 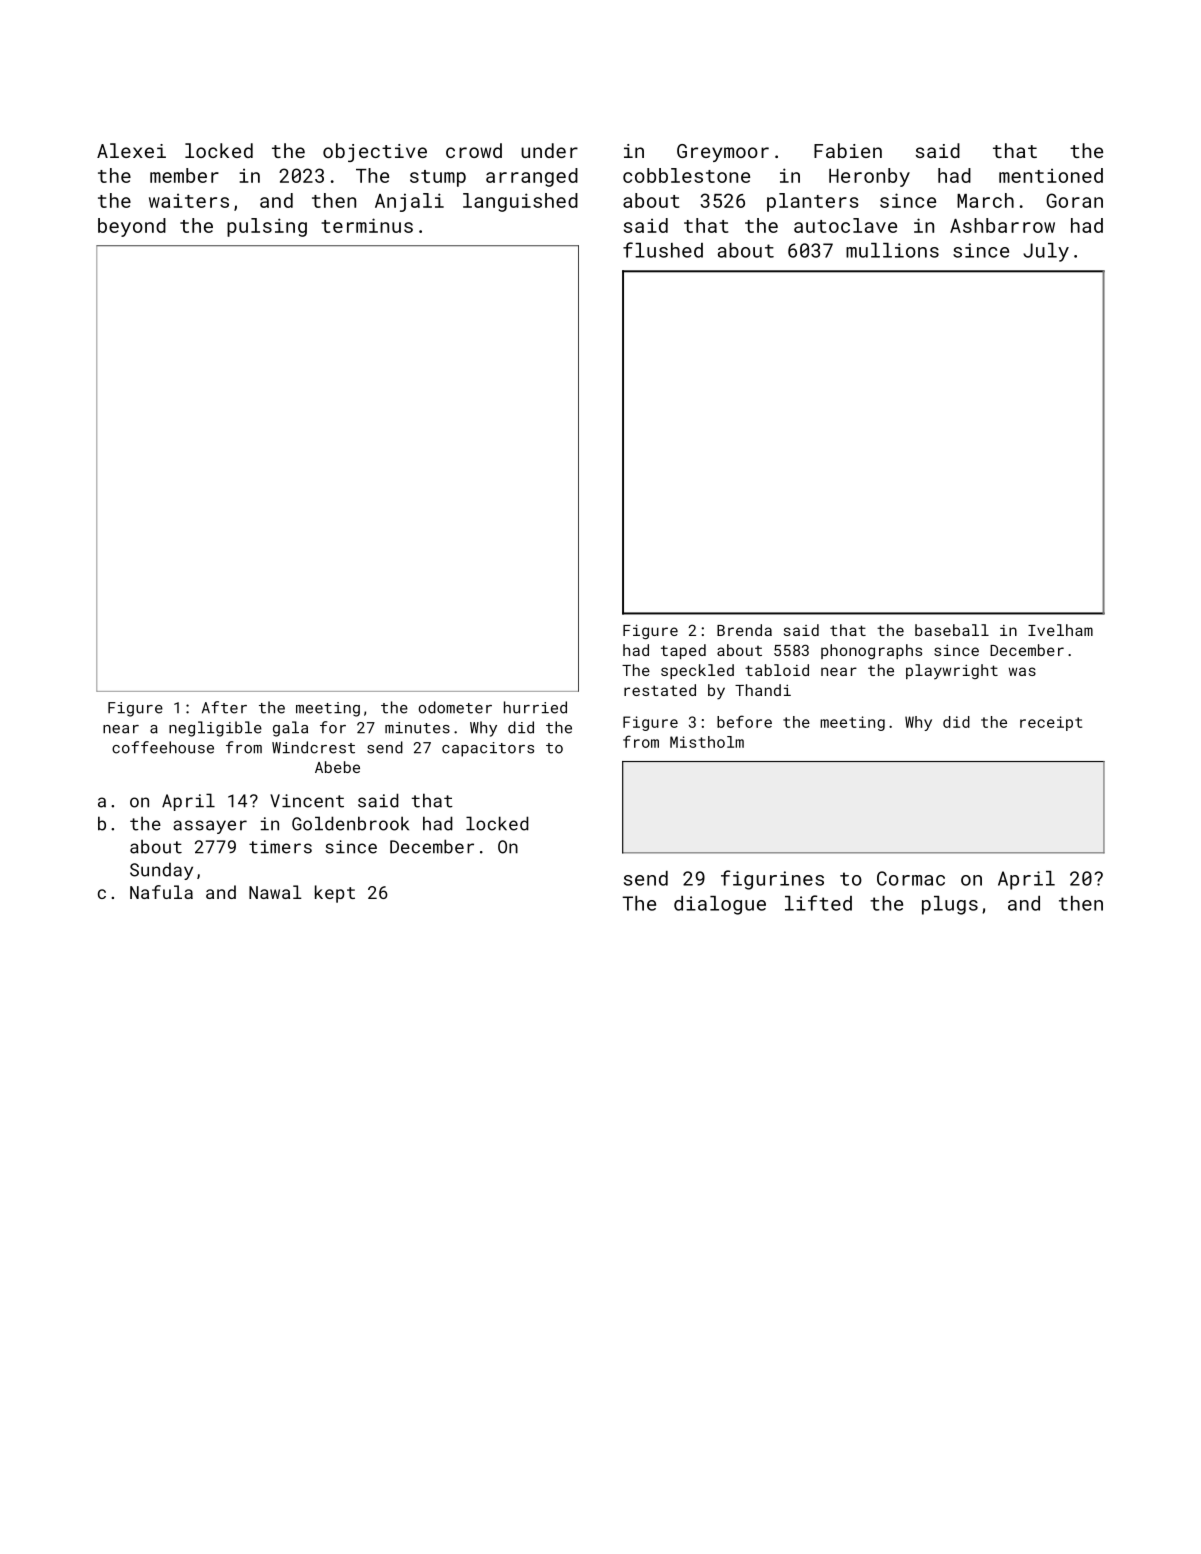 What do you see at coordinates (683, 651) in the screenshot?
I see `taped` at bounding box center [683, 651].
